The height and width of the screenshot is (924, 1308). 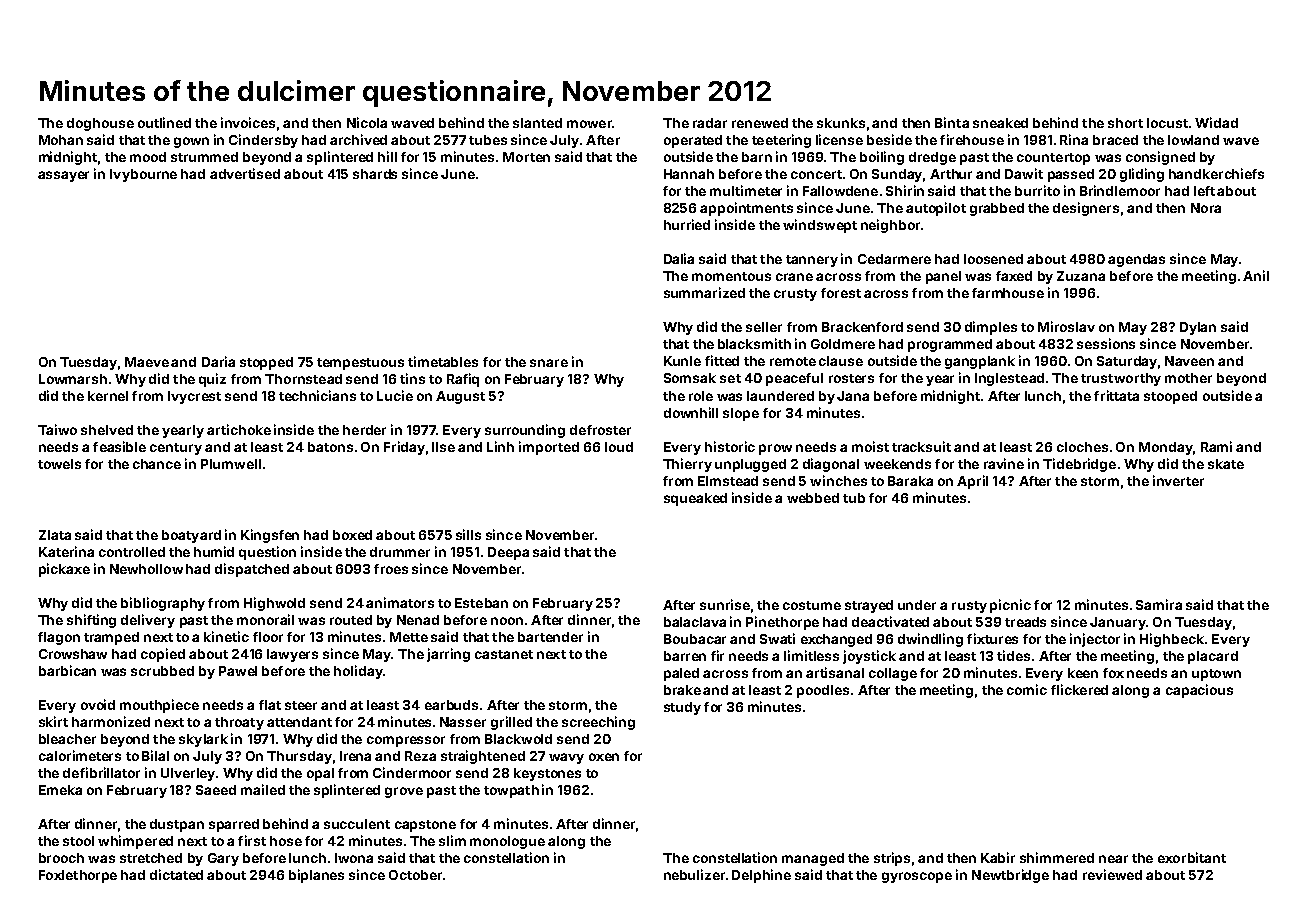 I want to click on Daria, so click(x=218, y=361).
